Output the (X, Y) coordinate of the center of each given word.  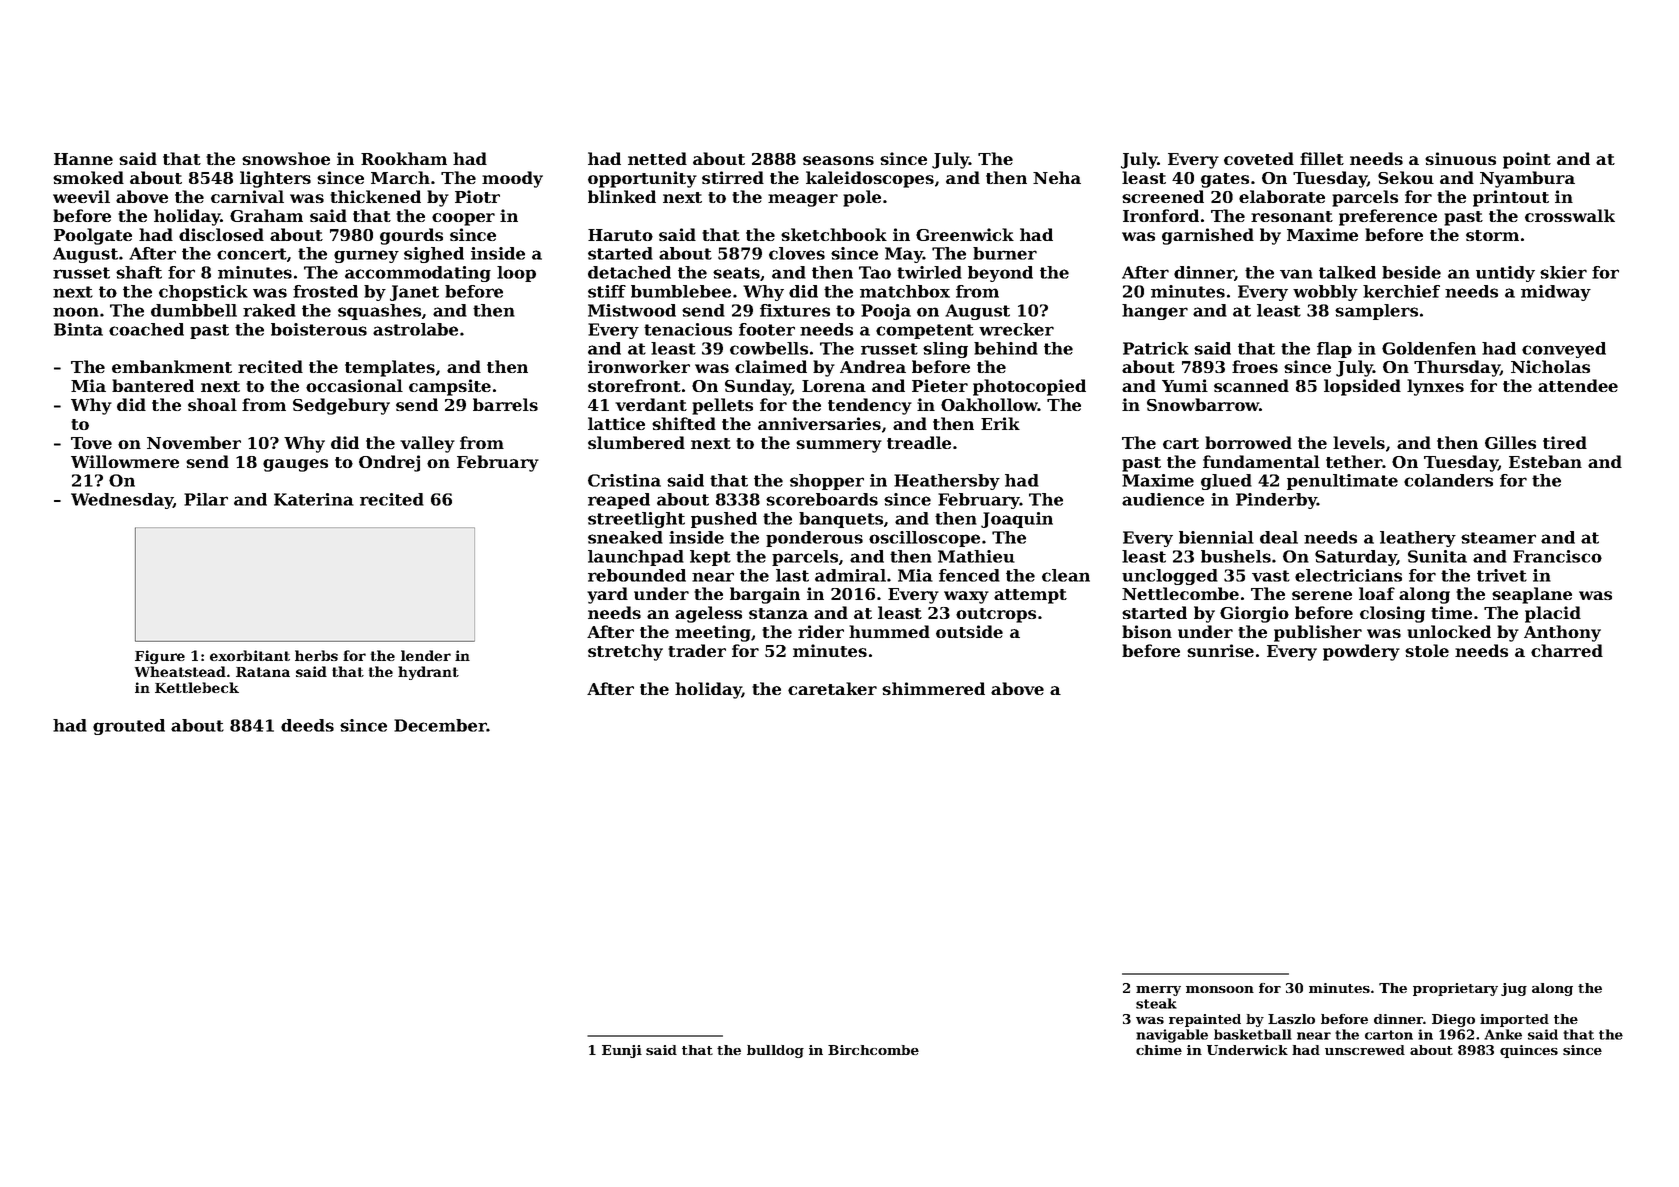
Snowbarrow (1203, 404)
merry (1158, 991)
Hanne (83, 159)
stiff (607, 291)
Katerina (314, 499)
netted (657, 158)
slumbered (636, 442)
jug (1514, 989)
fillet (1322, 158)
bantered (153, 385)
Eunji (622, 1051)
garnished (1208, 236)
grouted (129, 727)
